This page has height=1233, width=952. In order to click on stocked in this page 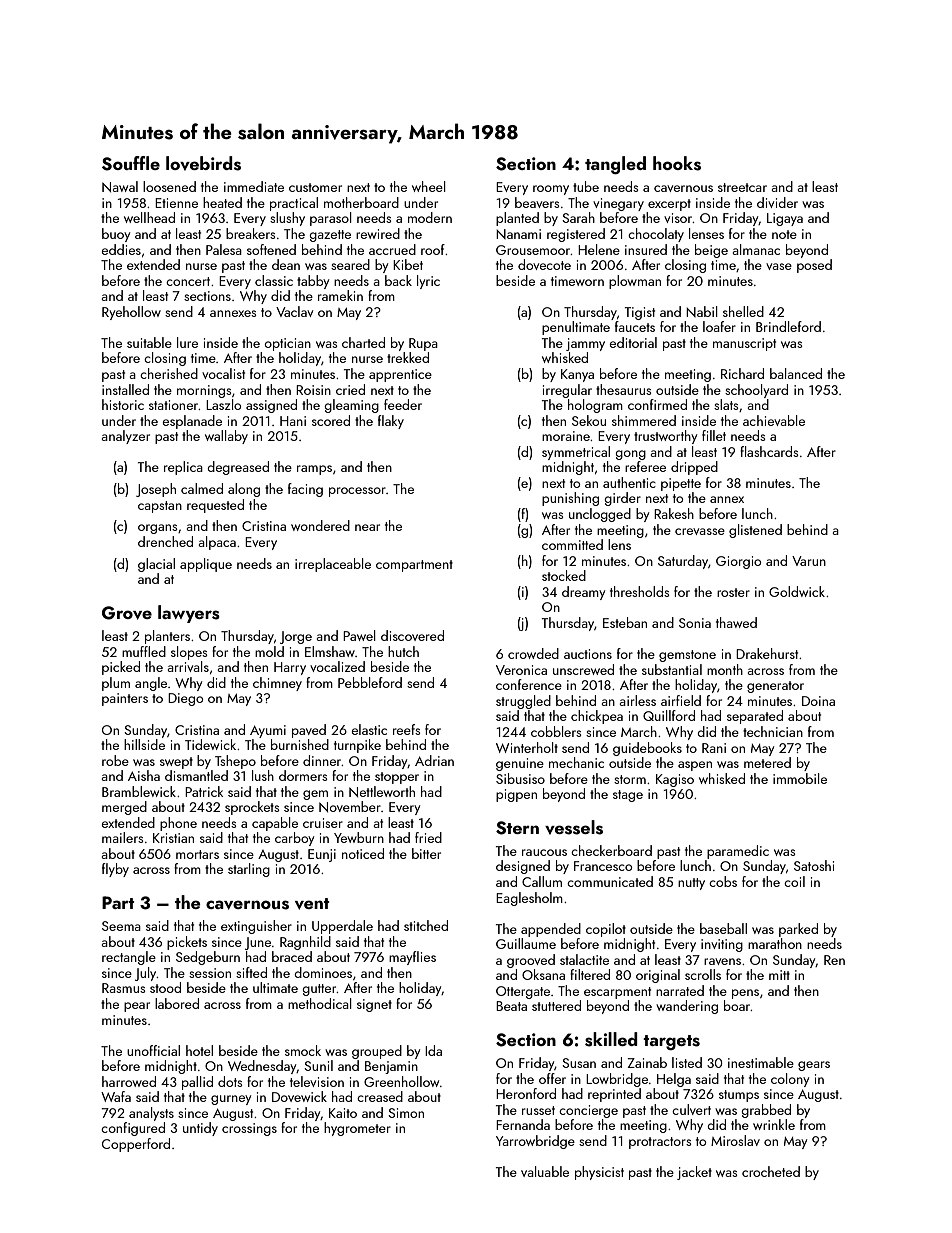, I will do `click(564, 575)`.
